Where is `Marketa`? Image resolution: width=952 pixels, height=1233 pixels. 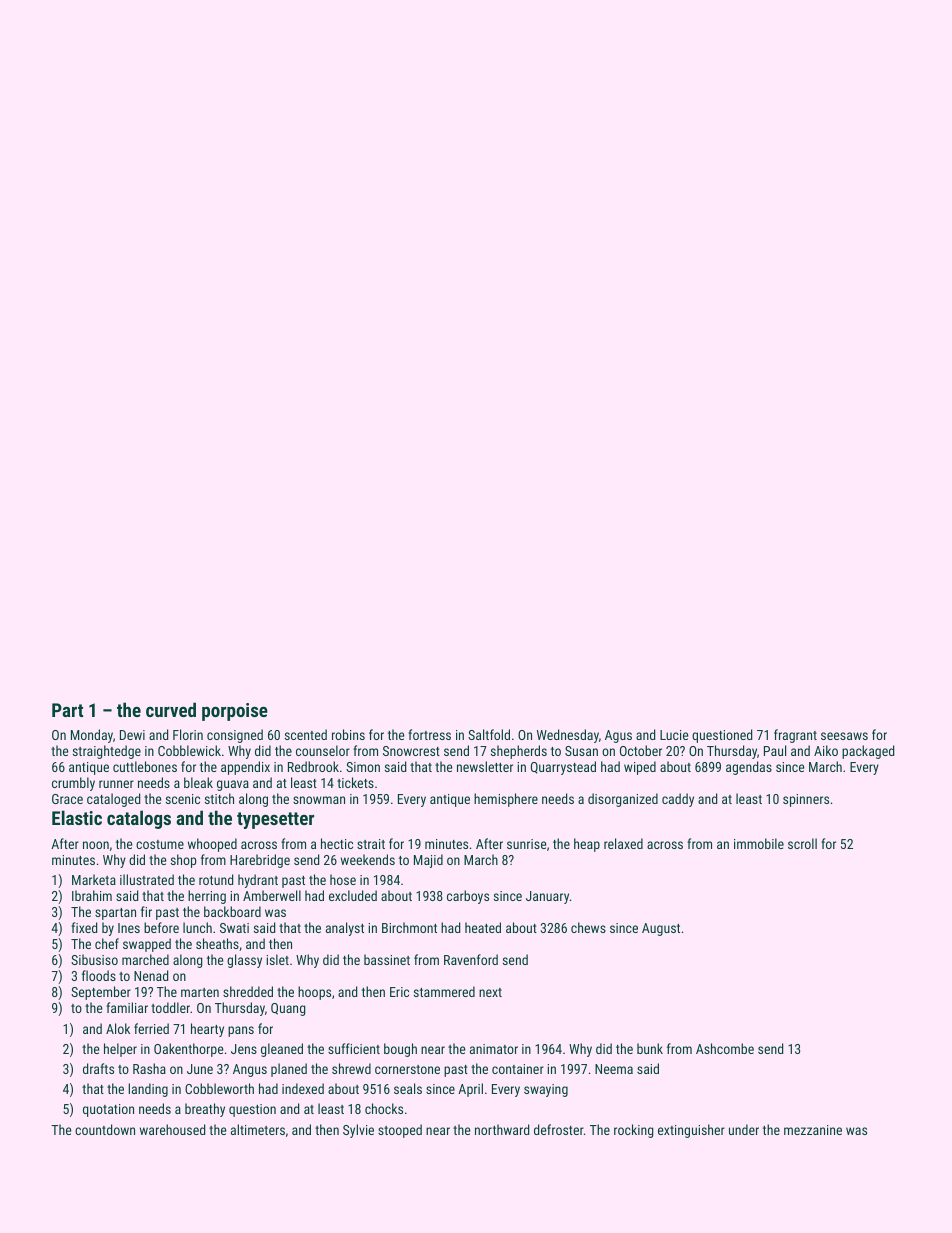 Marketa is located at coordinates (94, 879).
